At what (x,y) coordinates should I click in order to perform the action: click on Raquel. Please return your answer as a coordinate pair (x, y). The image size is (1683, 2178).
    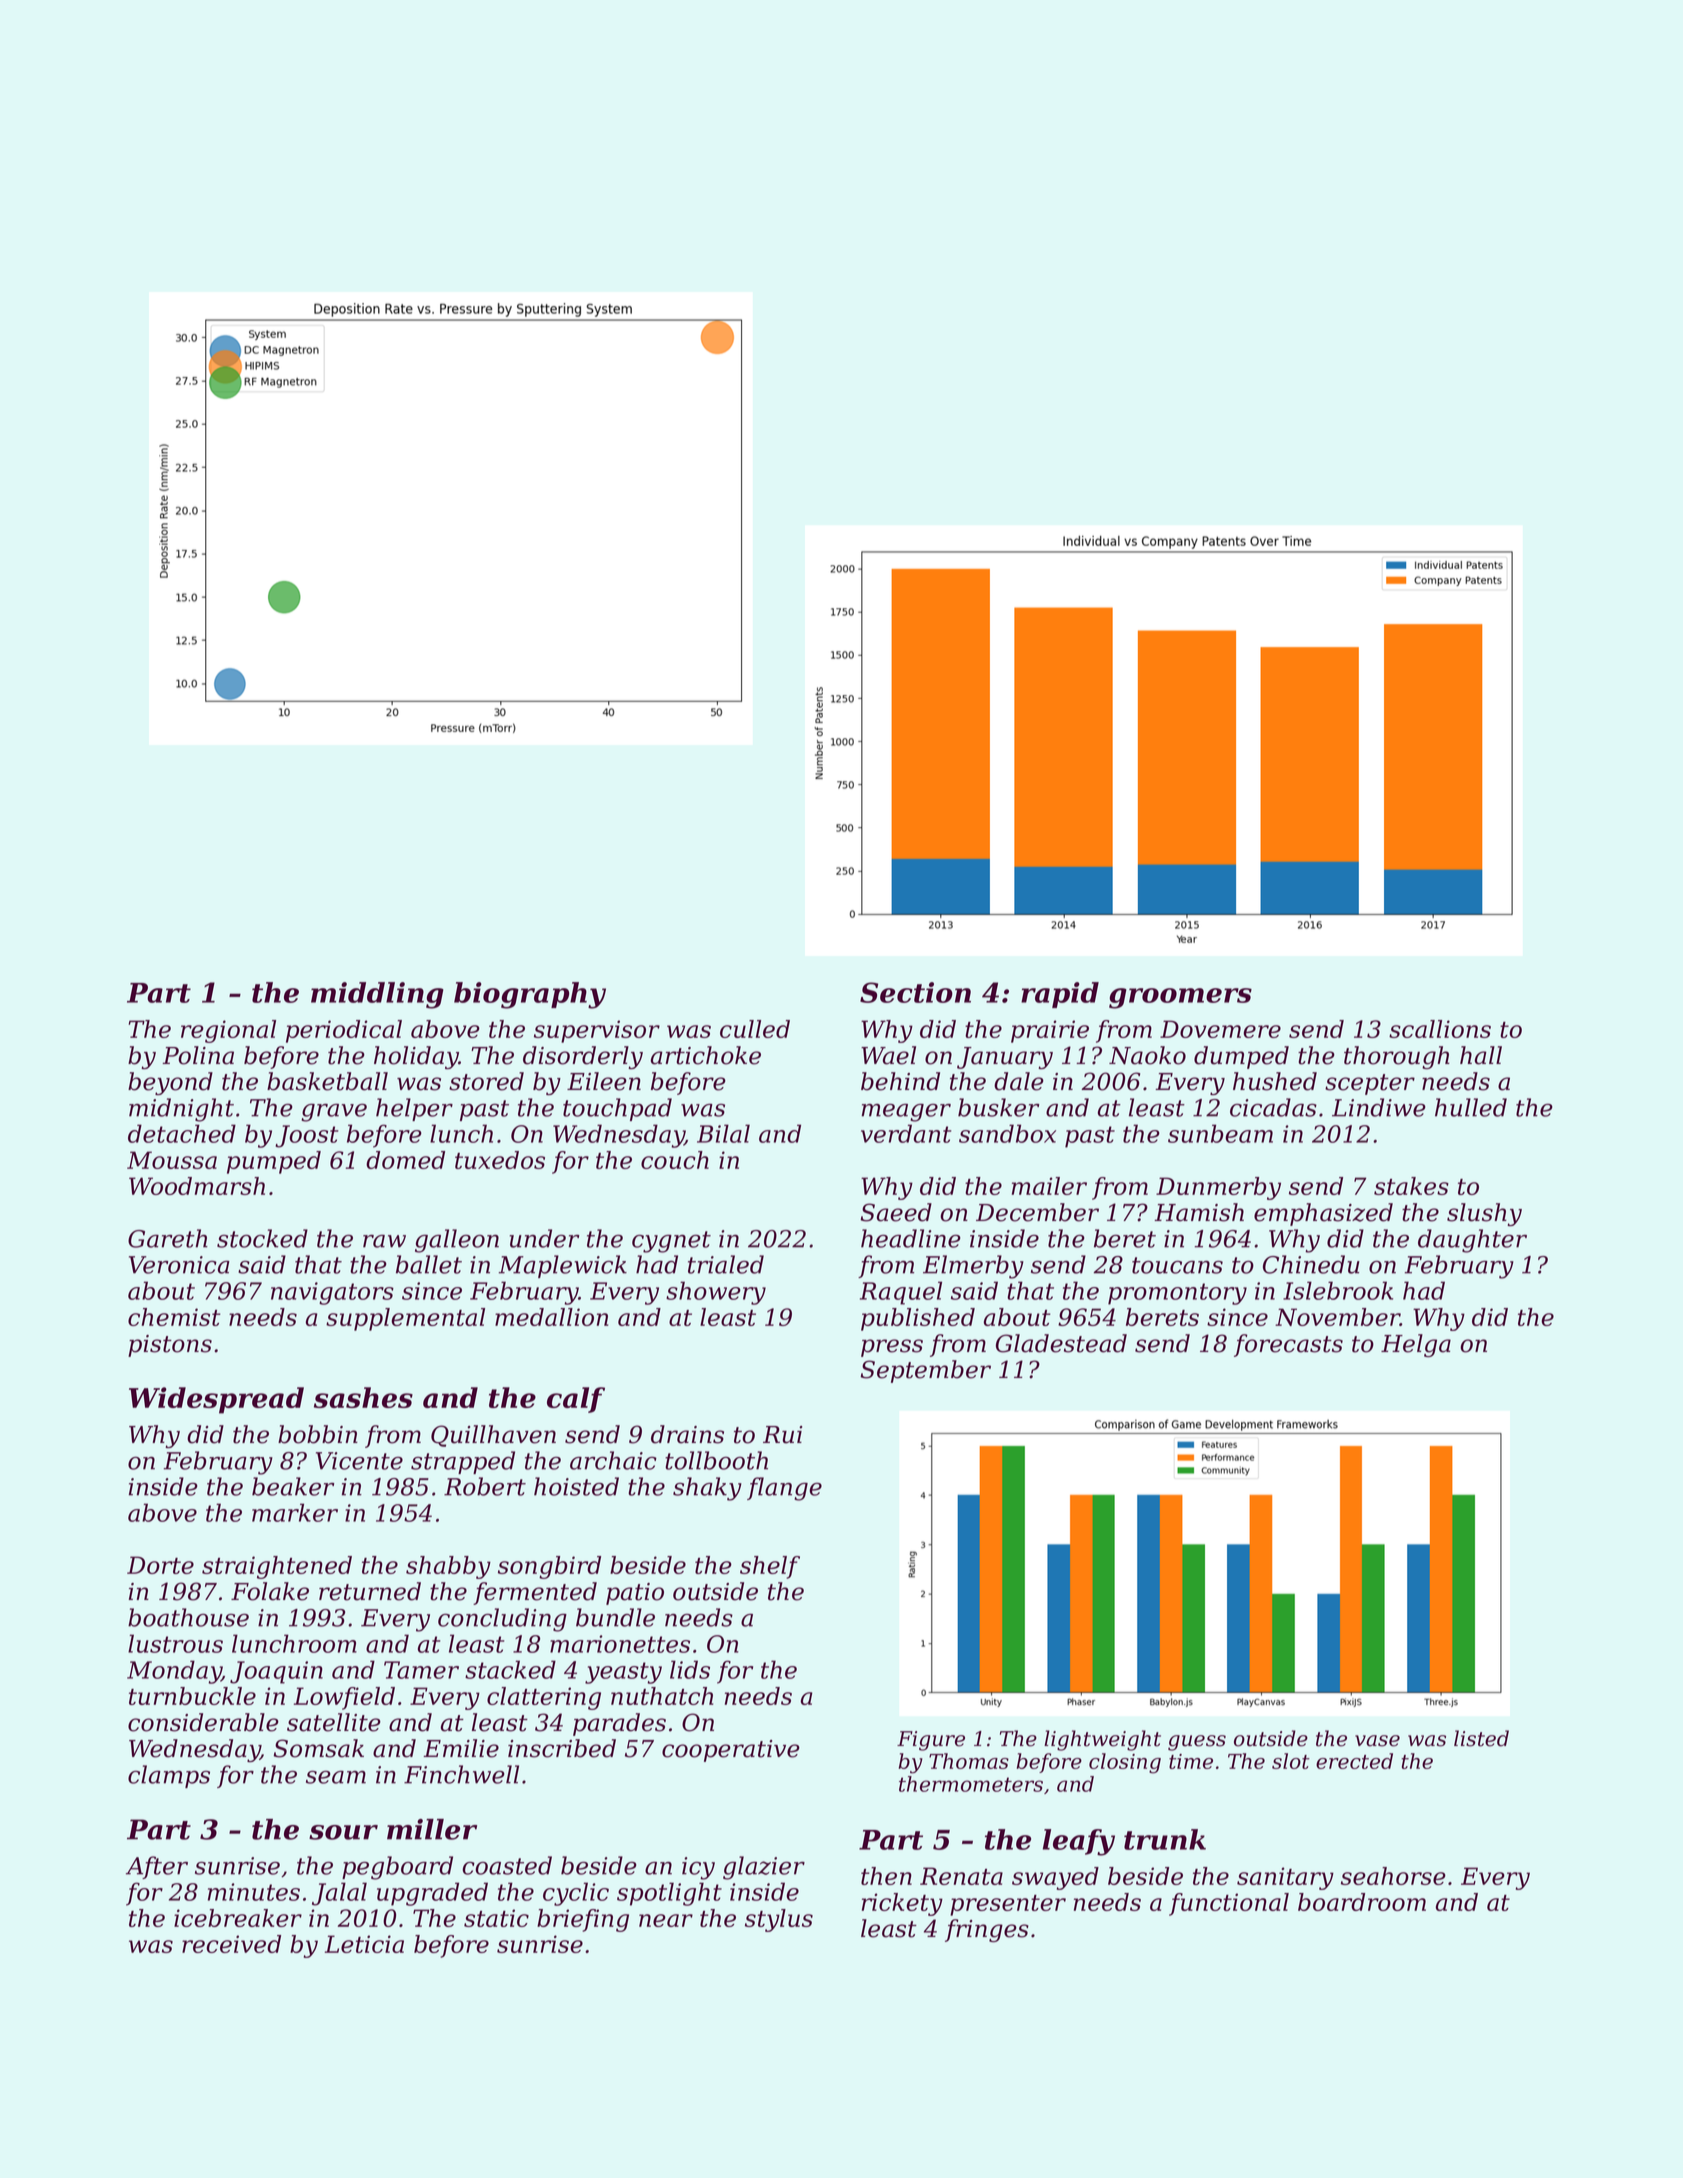
    Looking at the image, I should click on (901, 1293).
